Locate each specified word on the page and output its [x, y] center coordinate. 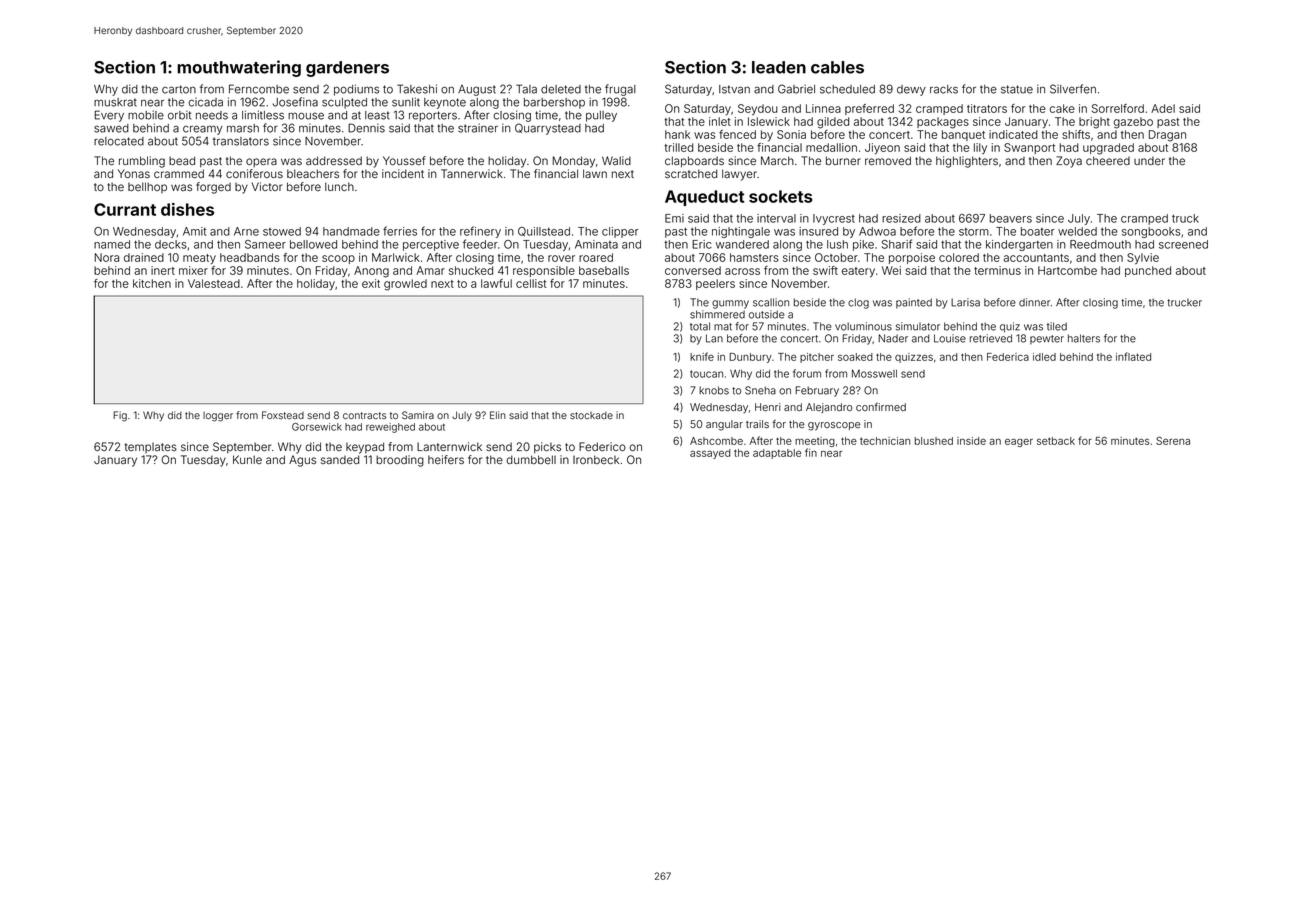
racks [944, 89]
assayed [710, 454]
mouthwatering [239, 68]
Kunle [247, 459]
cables [837, 67]
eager [1019, 442]
